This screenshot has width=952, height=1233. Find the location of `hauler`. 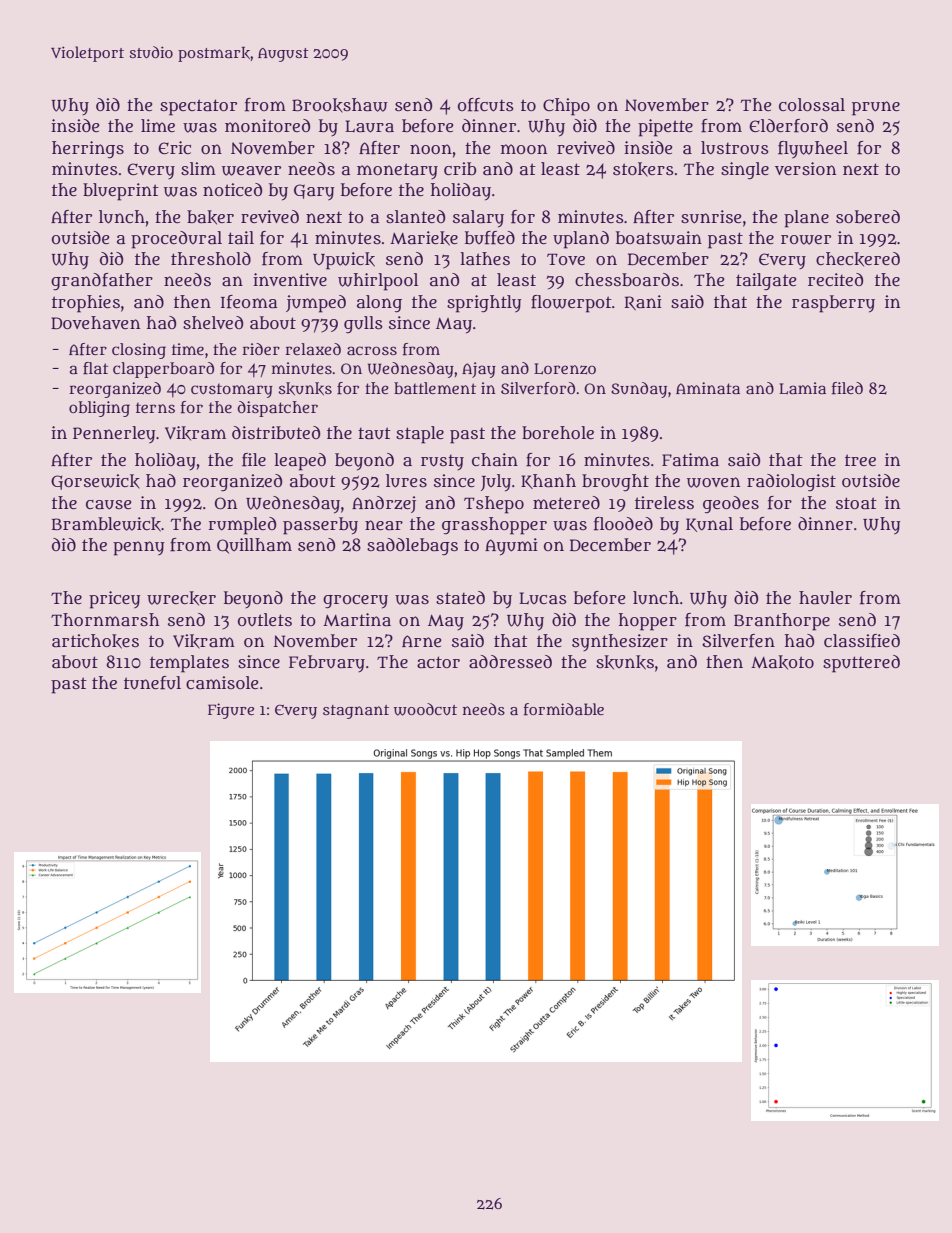

hauler is located at coordinates (825, 598).
